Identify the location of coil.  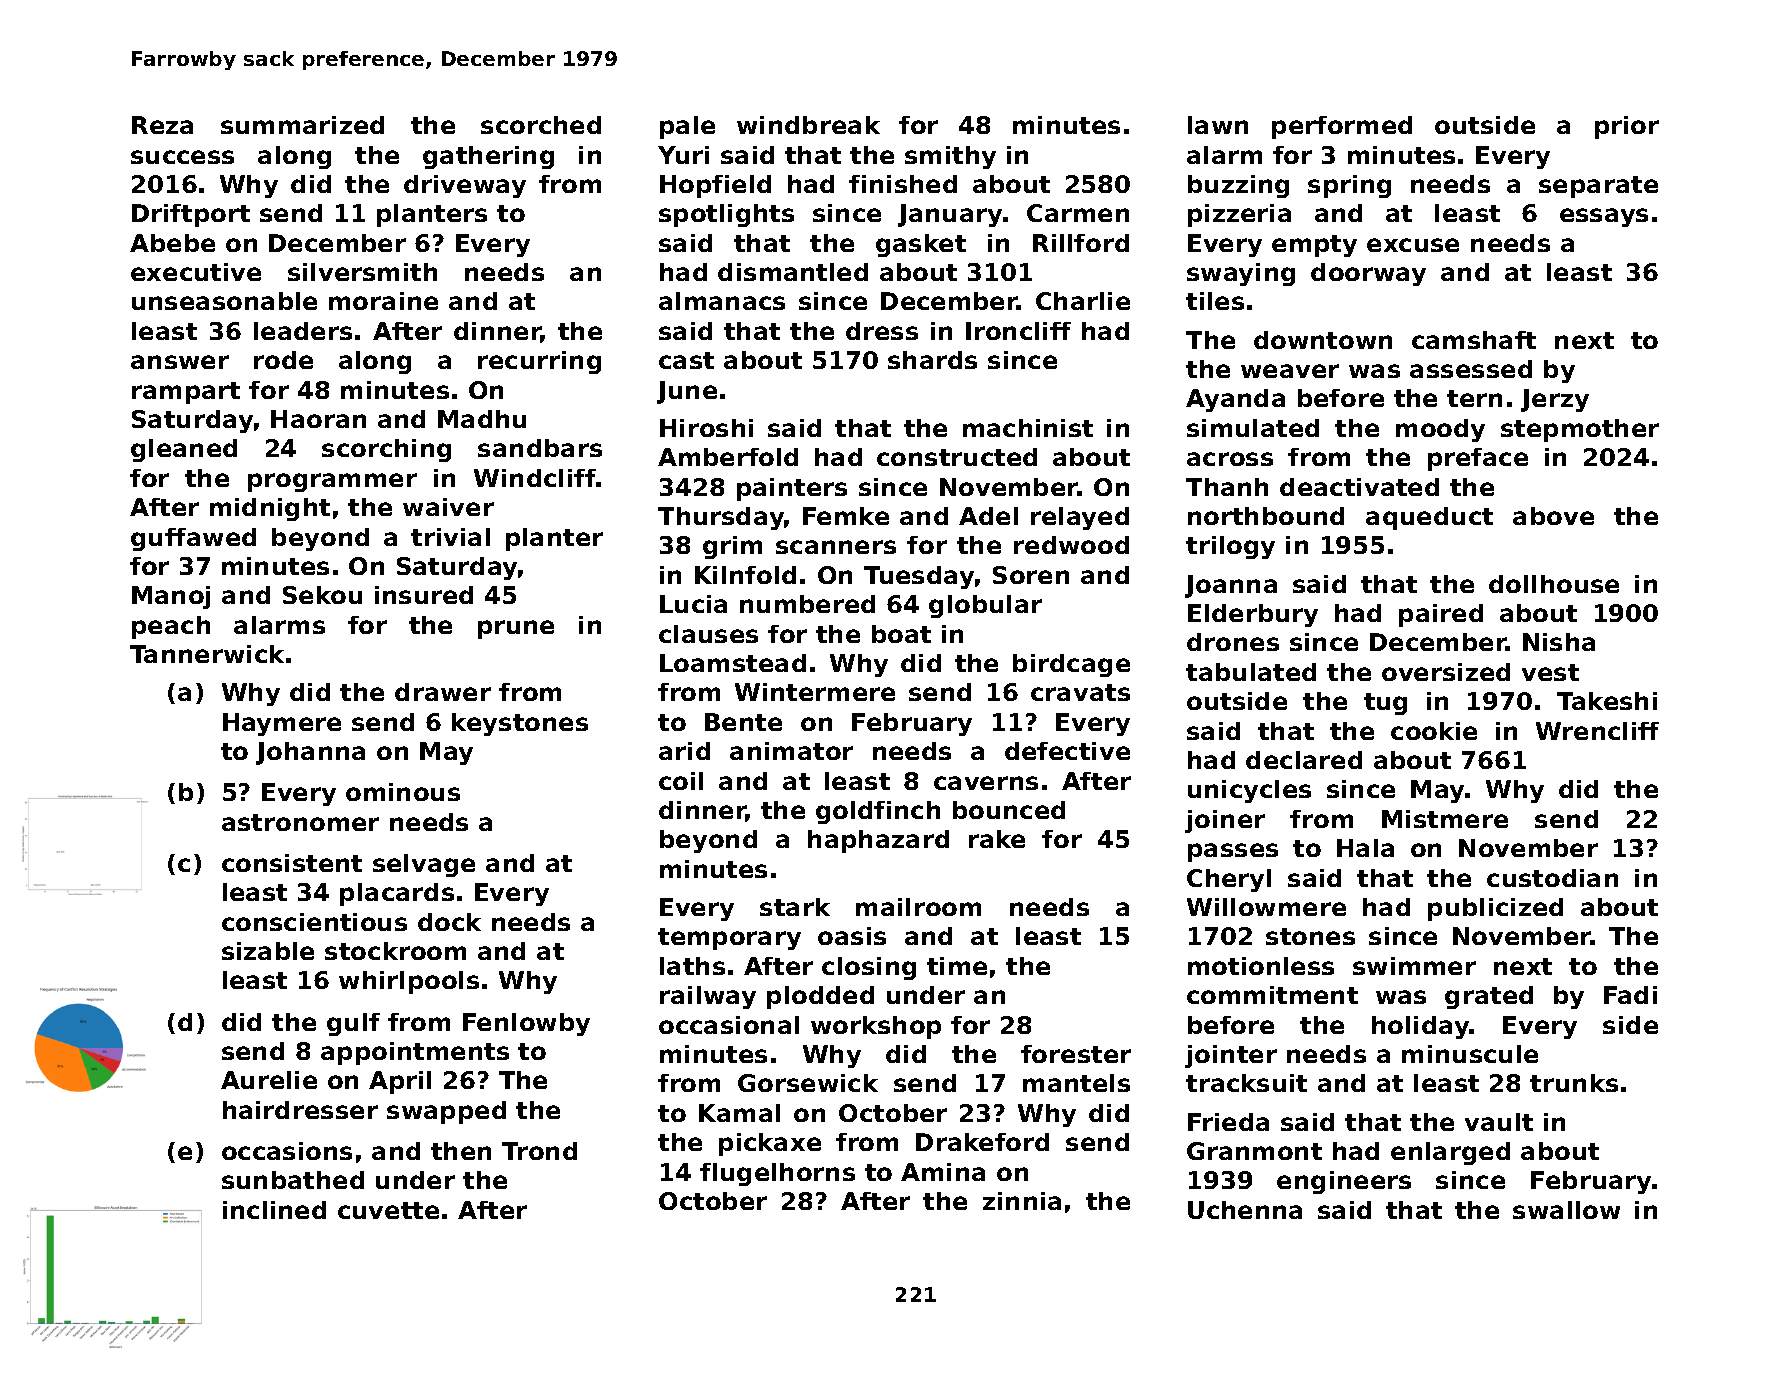
(681, 781).
